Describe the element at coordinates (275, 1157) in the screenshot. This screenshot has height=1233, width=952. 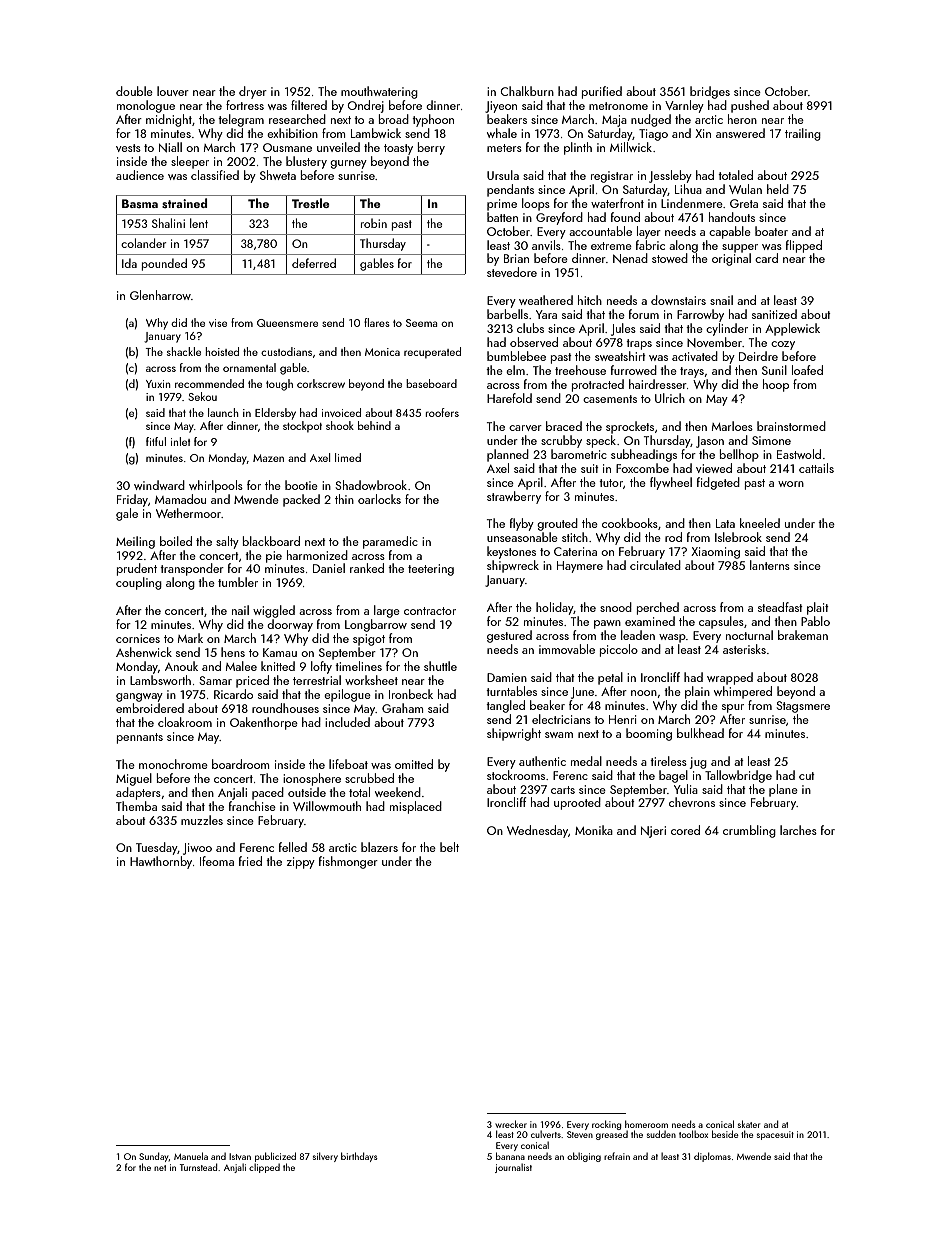
I see `publicized` at that location.
